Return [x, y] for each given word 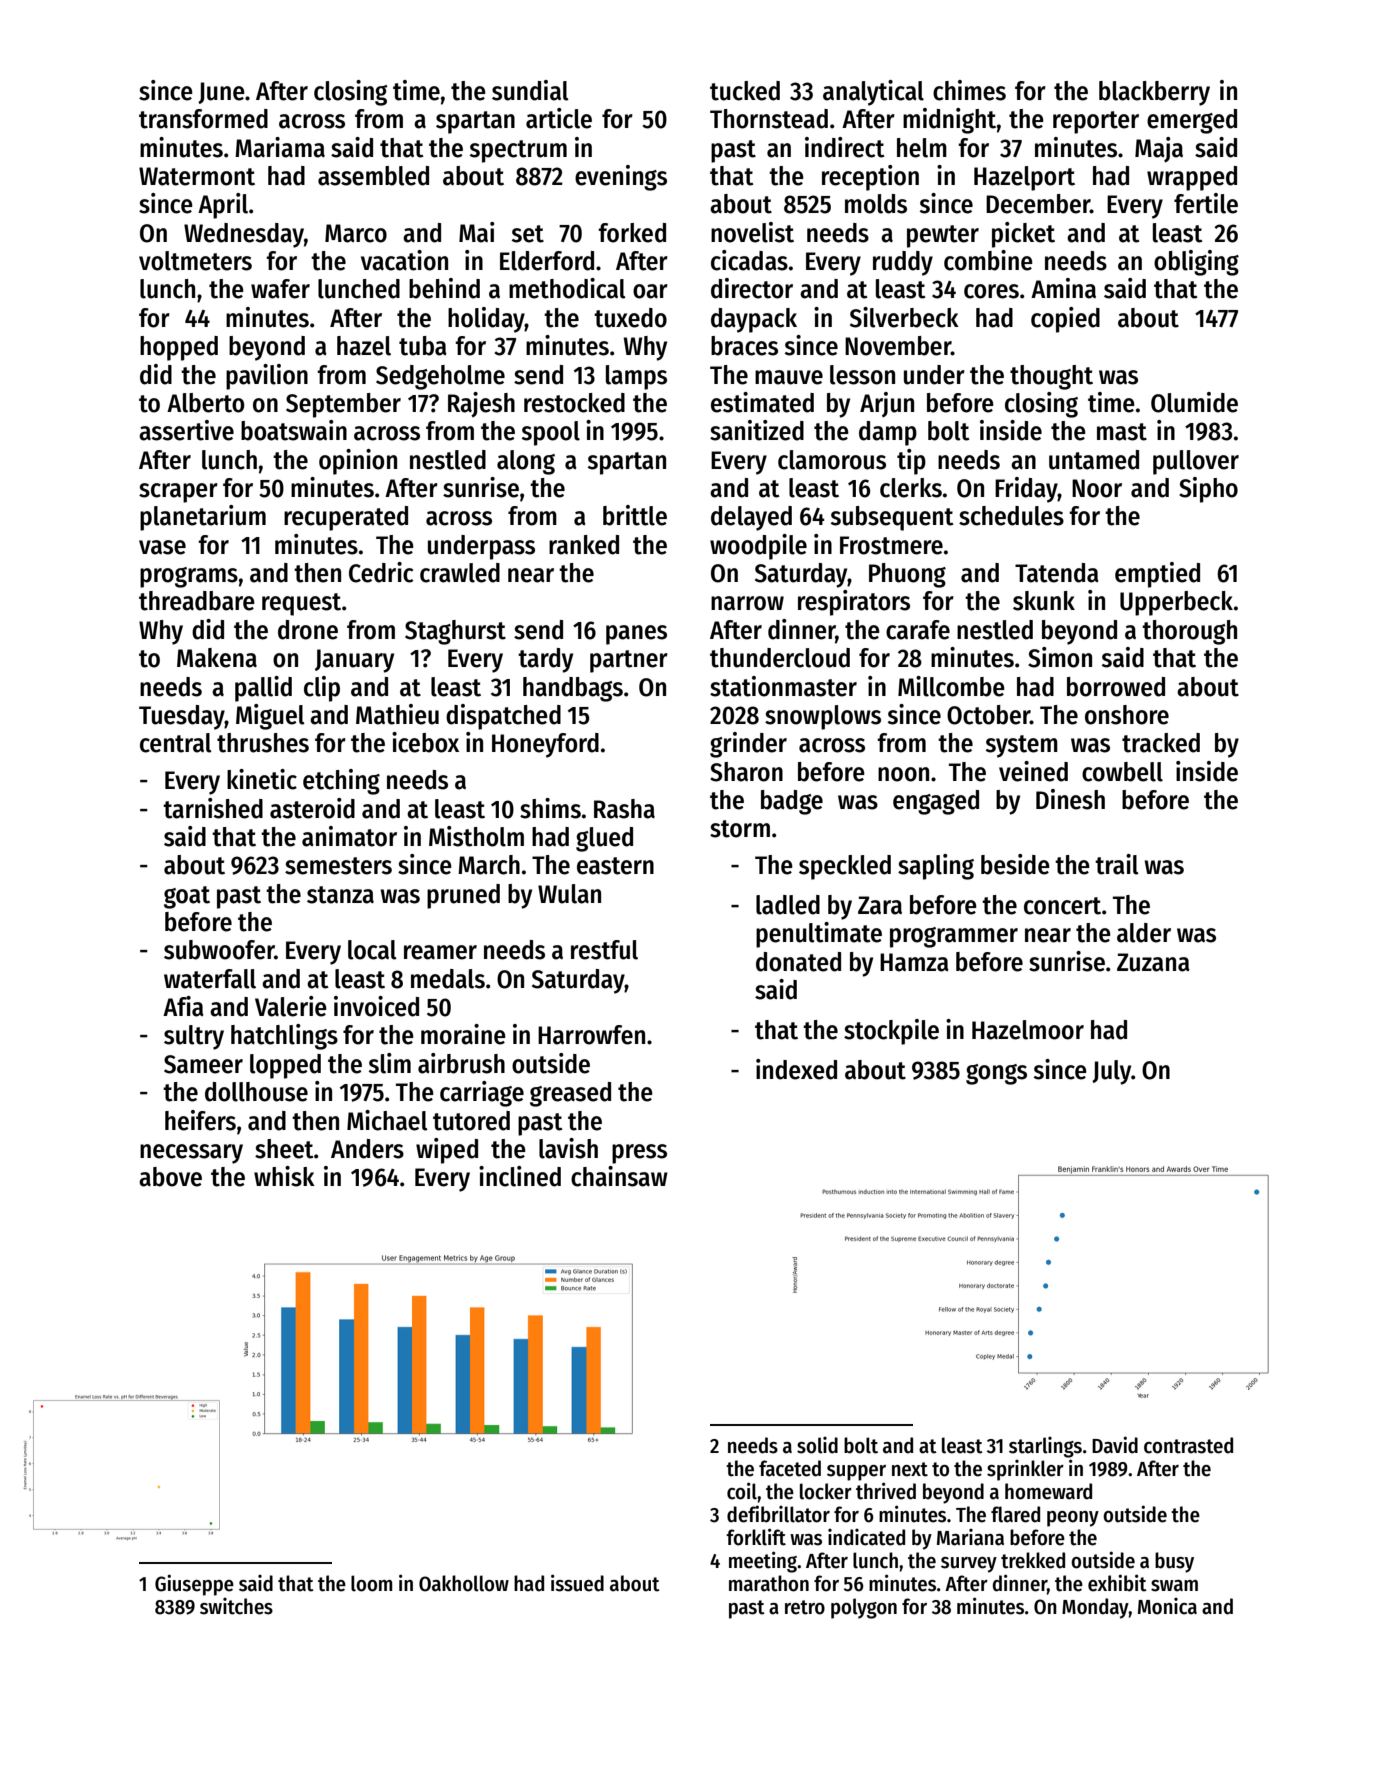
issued [577, 1583]
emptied [1157, 575]
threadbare [197, 601]
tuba [423, 346]
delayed [751, 518]
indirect [845, 147]
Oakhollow [464, 1583]
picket [1023, 235]
